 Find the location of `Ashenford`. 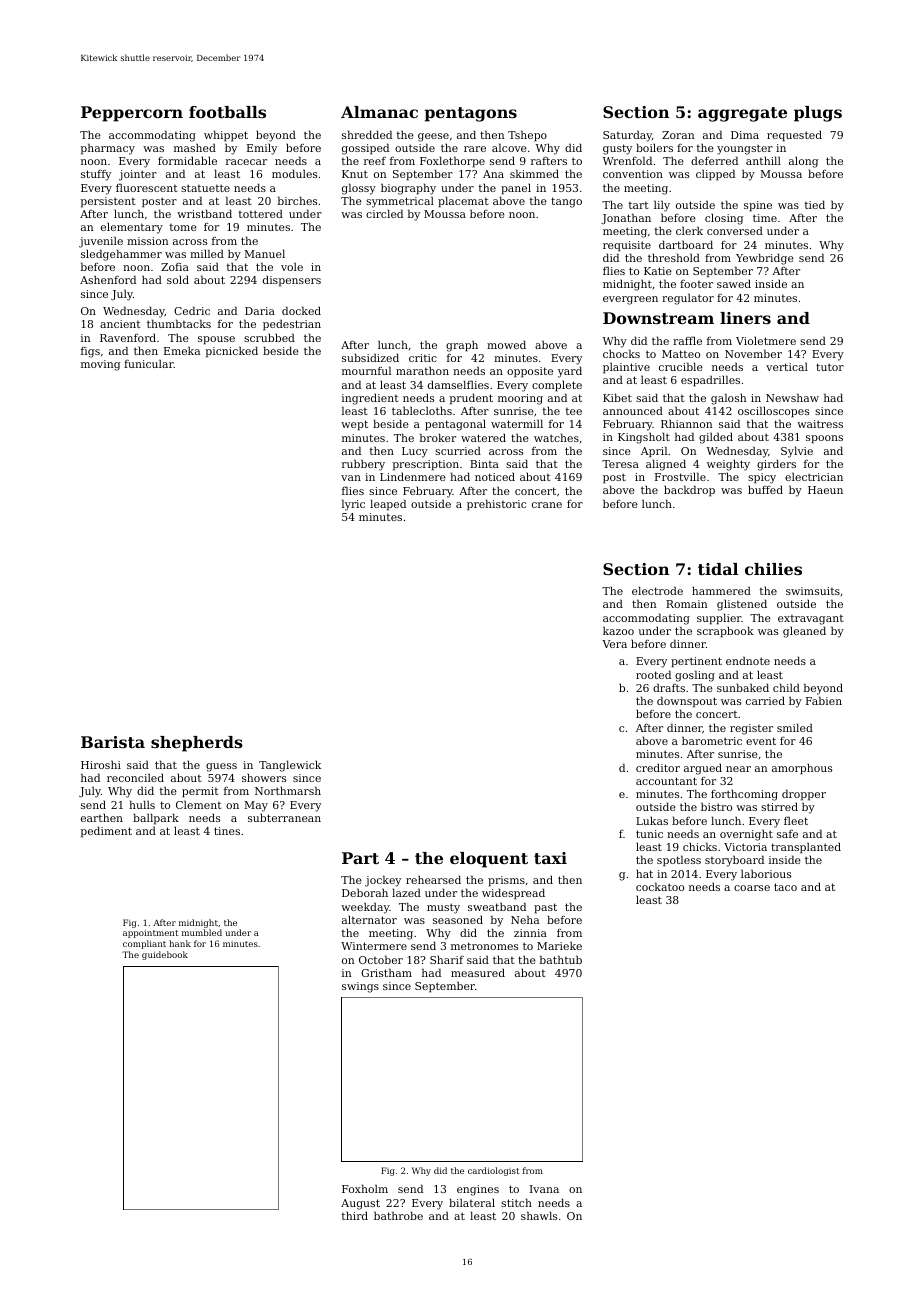

Ashenford is located at coordinates (108, 279).
